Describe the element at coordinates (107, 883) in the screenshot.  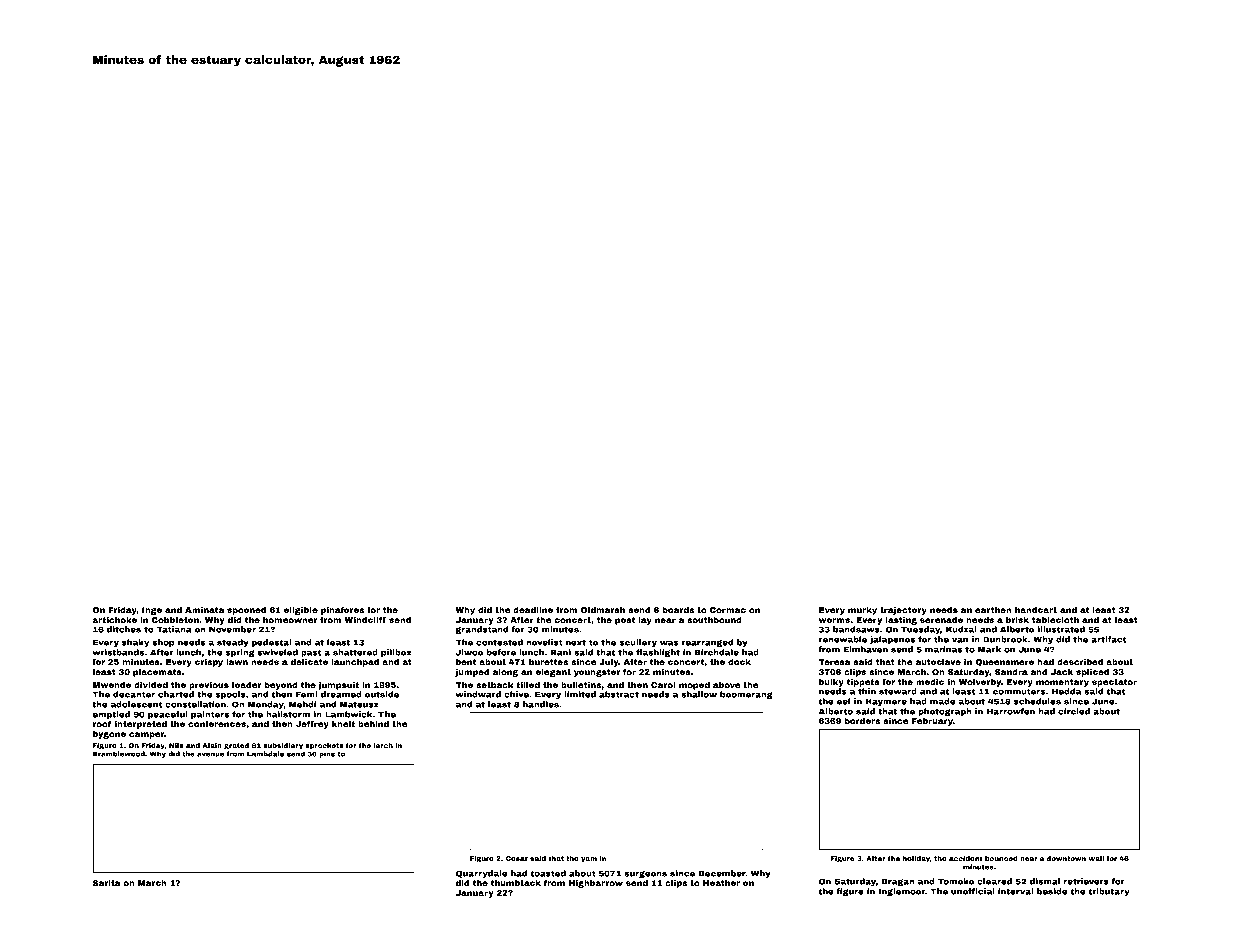
I see `Sarita` at that location.
